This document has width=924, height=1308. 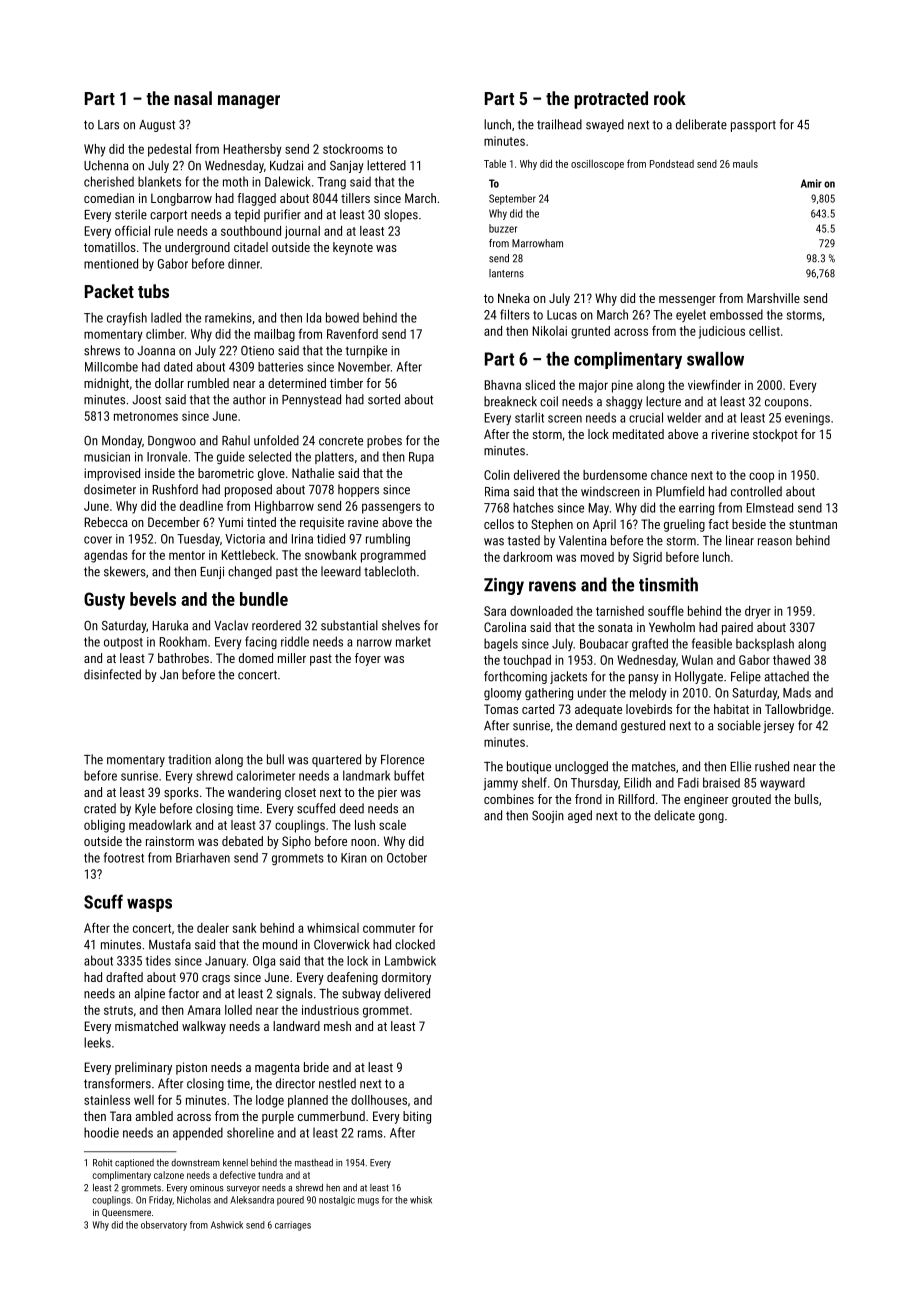 What do you see at coordinates (102, 1163) in the document?
I see `Rohit` at bounding box center [102, 1163].
